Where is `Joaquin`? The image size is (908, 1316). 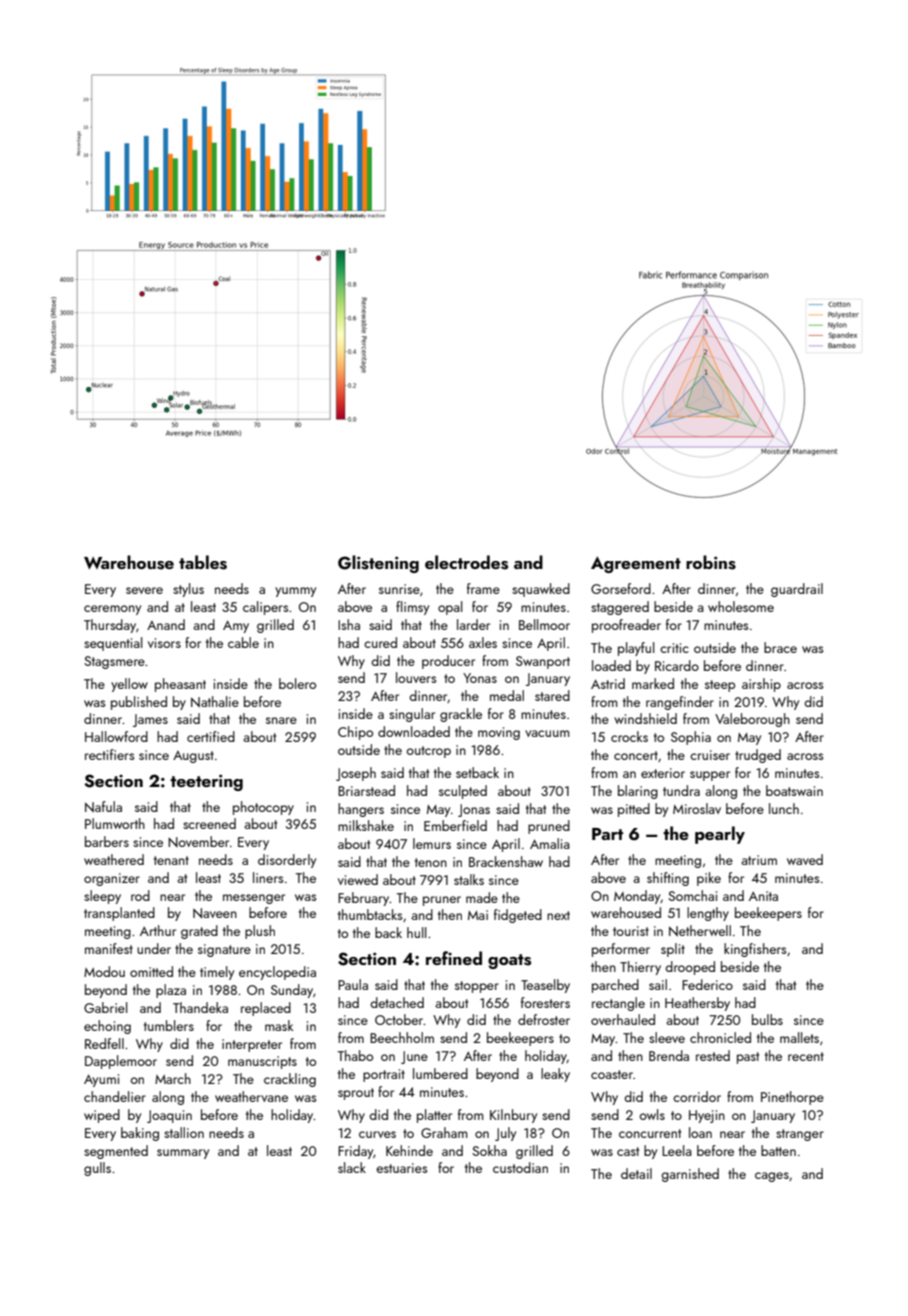
Joaquin is located at coordinates (169, 1116).
